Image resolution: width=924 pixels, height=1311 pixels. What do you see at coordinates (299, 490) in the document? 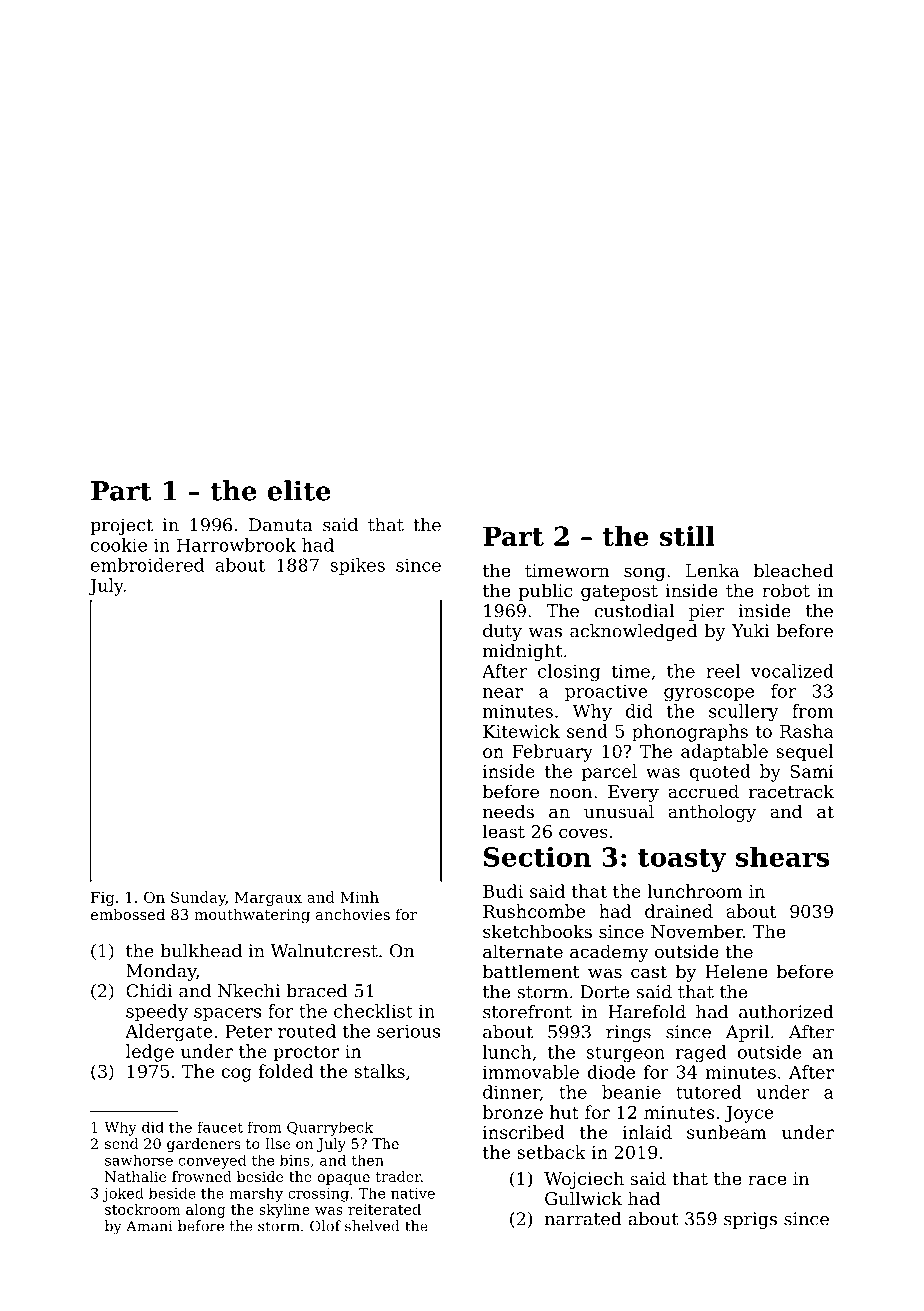
I see `elite` at bounding box center [299, 490].
